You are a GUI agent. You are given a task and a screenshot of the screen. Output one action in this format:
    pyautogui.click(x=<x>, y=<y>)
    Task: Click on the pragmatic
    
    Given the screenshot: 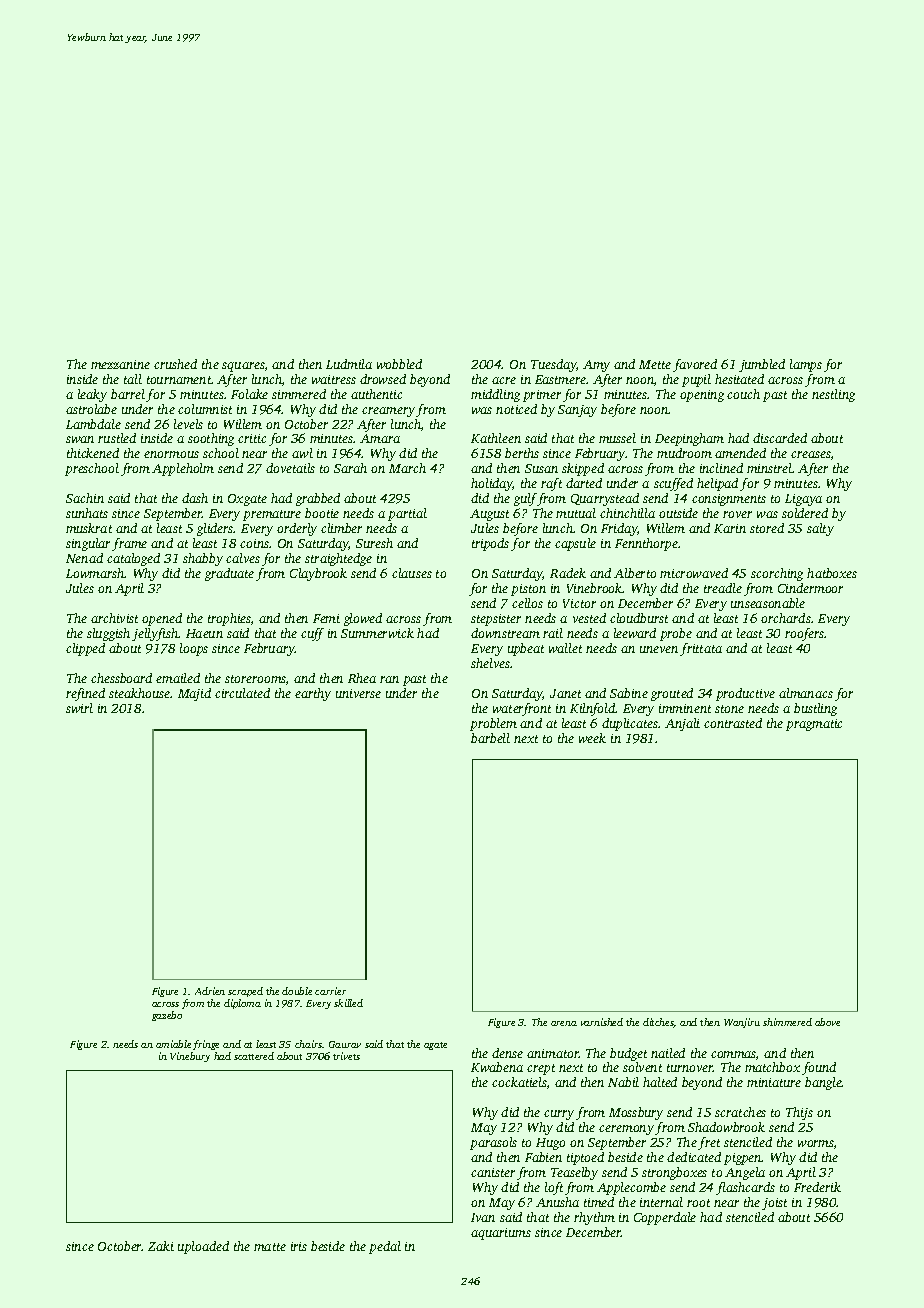 What is the action you would take?
    pyautogui.click(x=814, y=725)
